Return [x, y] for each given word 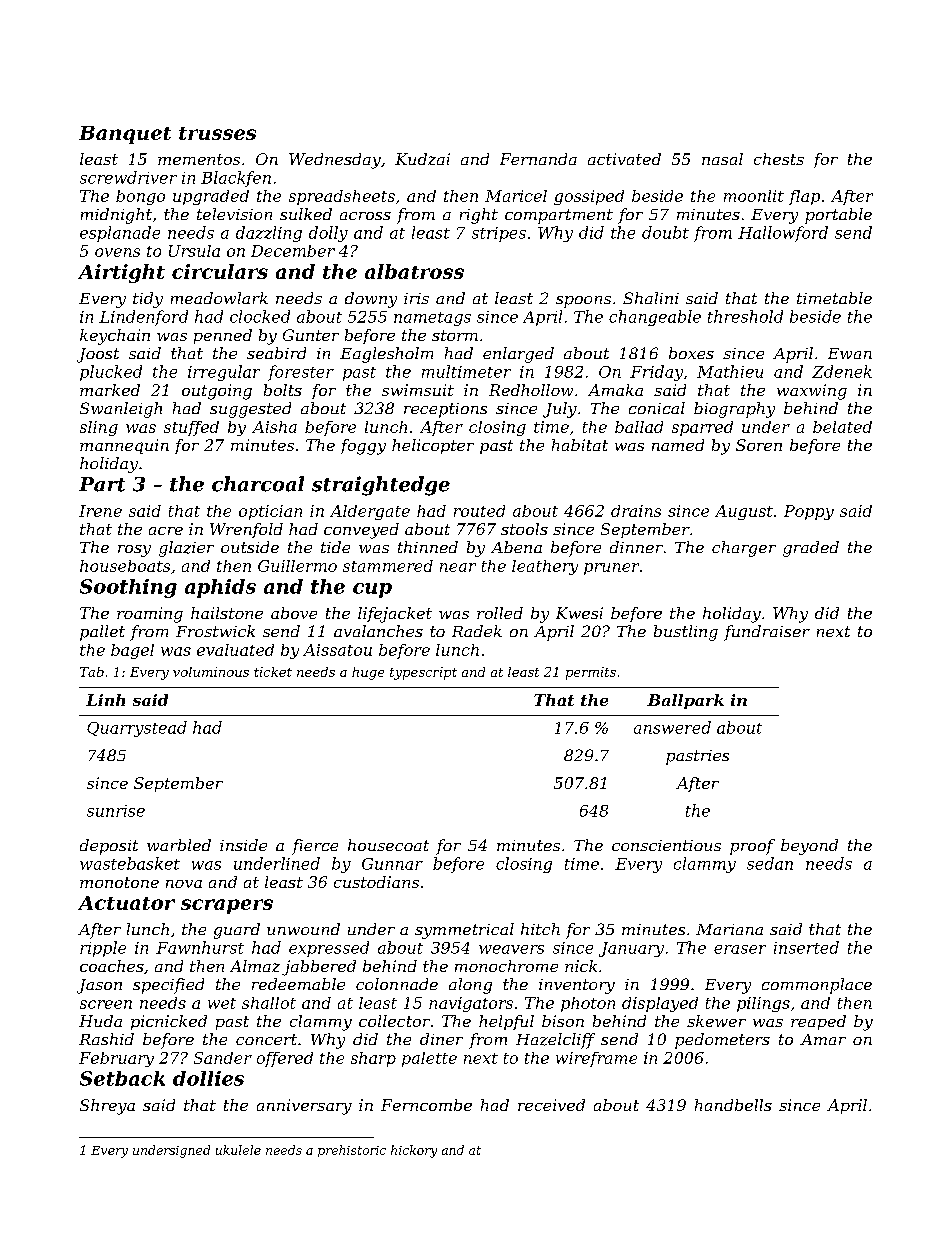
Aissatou [337, 650]
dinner [636, 547]
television [234, 214]
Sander [223, 1058]
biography [734, 410]
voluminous [211, 672]
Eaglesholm [386, 355]
